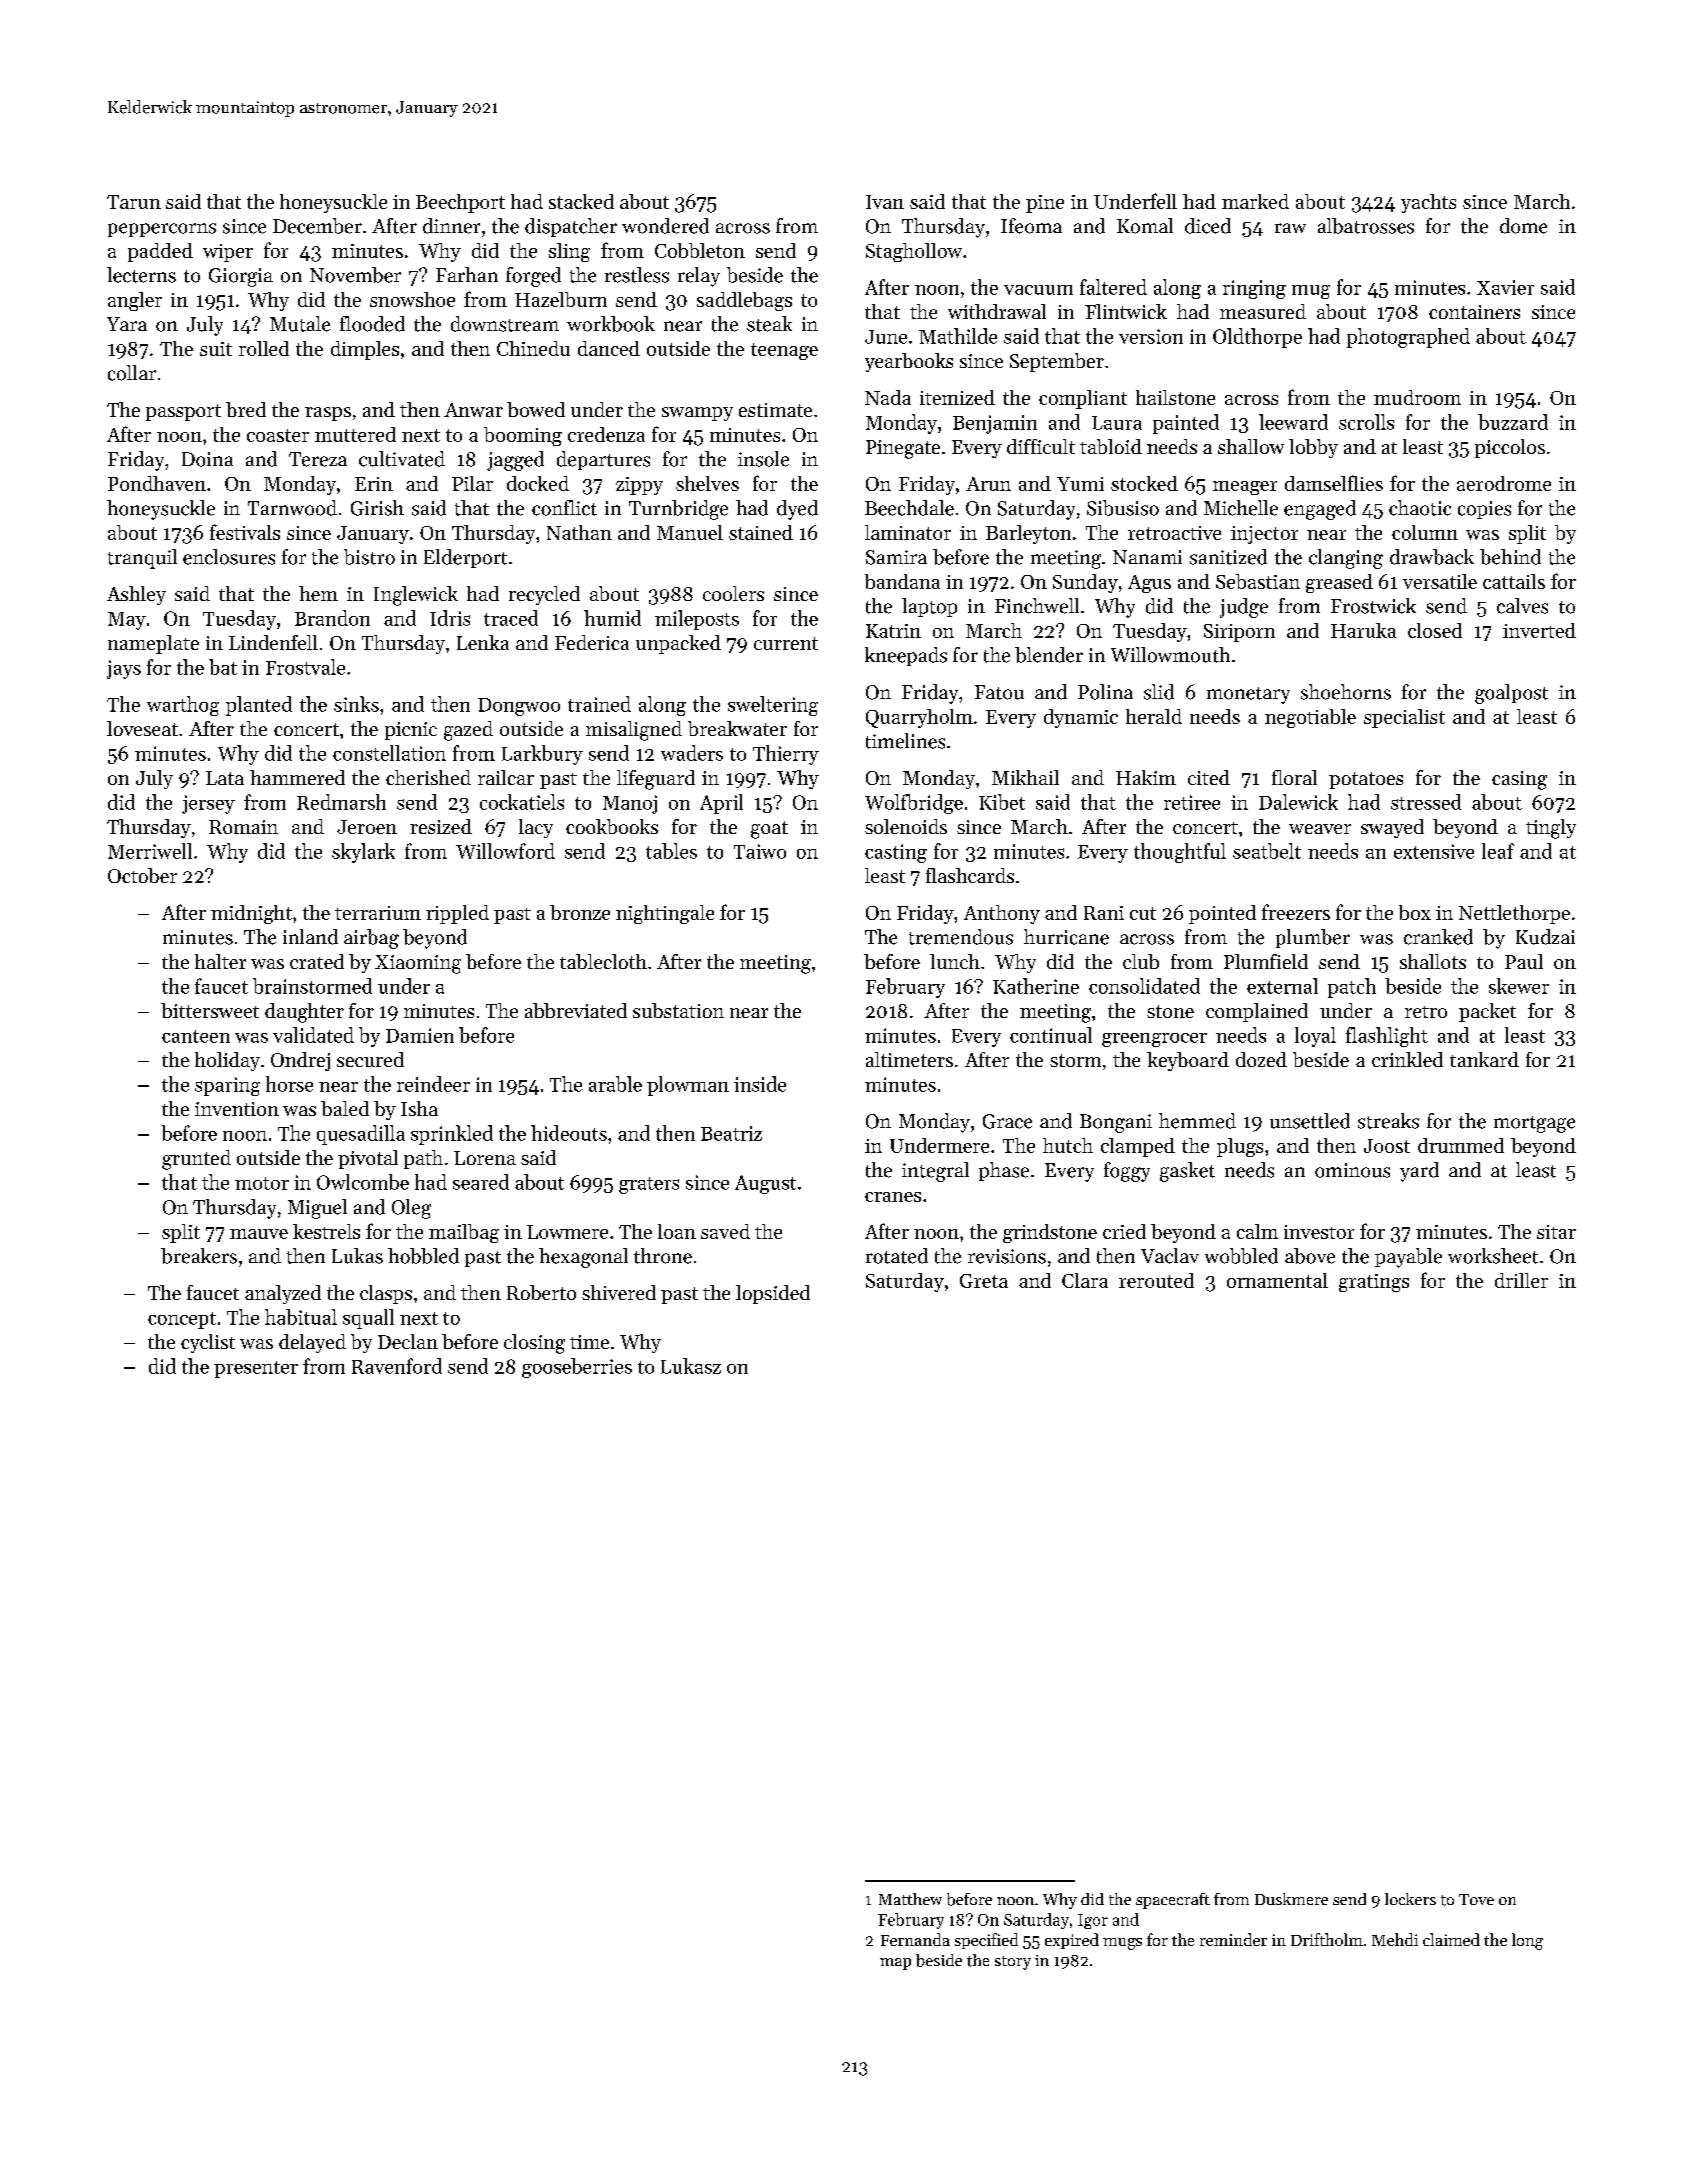 The width and height of the screenshot is (1683, 2178). What do you see at coordinates (1085, 1280) in the screenshot?
I see `Clara` at bounding box center [1085, 1280].
